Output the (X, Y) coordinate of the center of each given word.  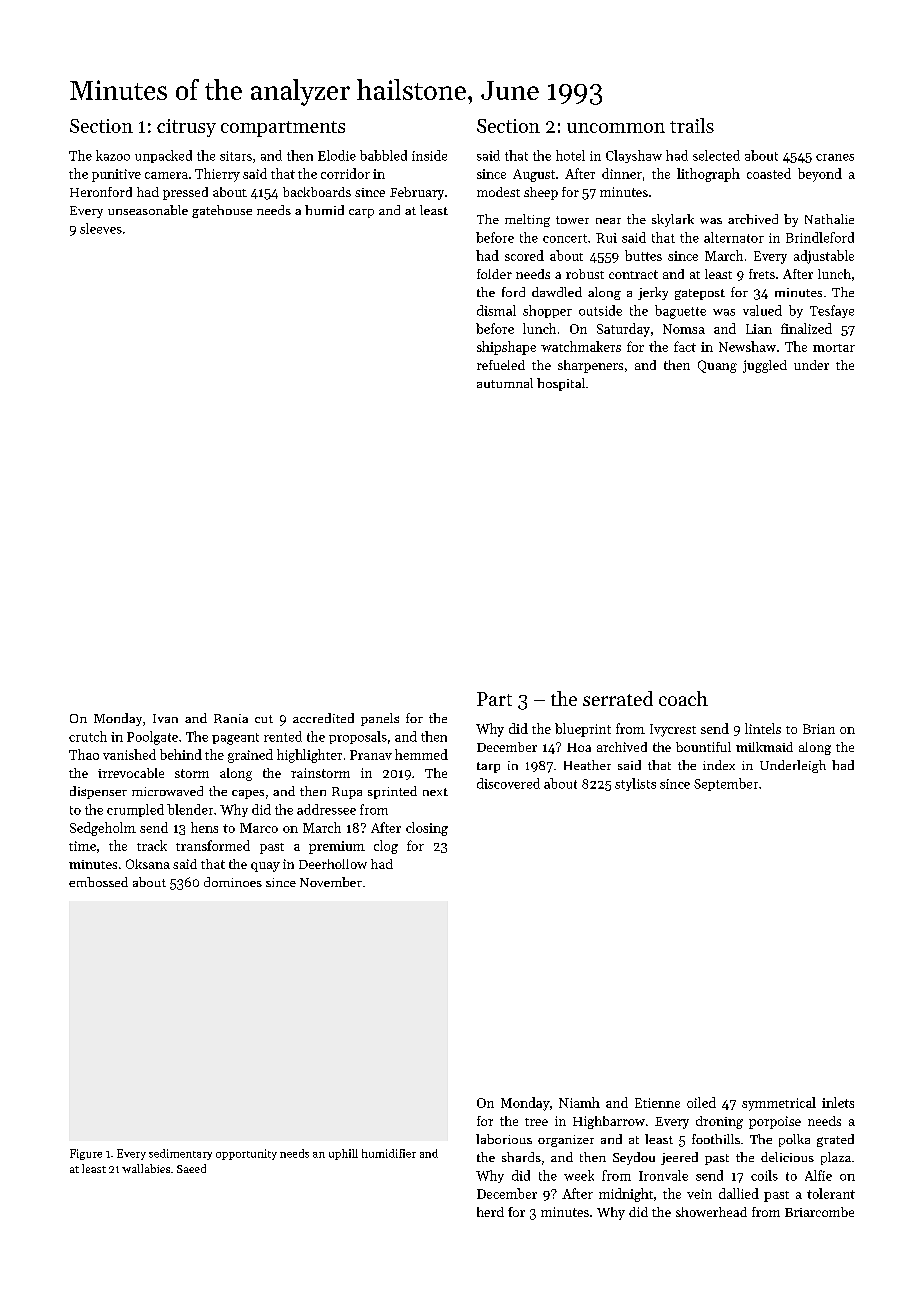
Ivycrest (673, 730)
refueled (501, 365)
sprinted (392, 792)
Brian (819, 729)
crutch (88, 736)
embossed (98, 882)
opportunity (246, 1154)
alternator (734, 237)
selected (716, 155)
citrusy (186, 128)
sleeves (101, 228)
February (417, 193)
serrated (618, 698)
